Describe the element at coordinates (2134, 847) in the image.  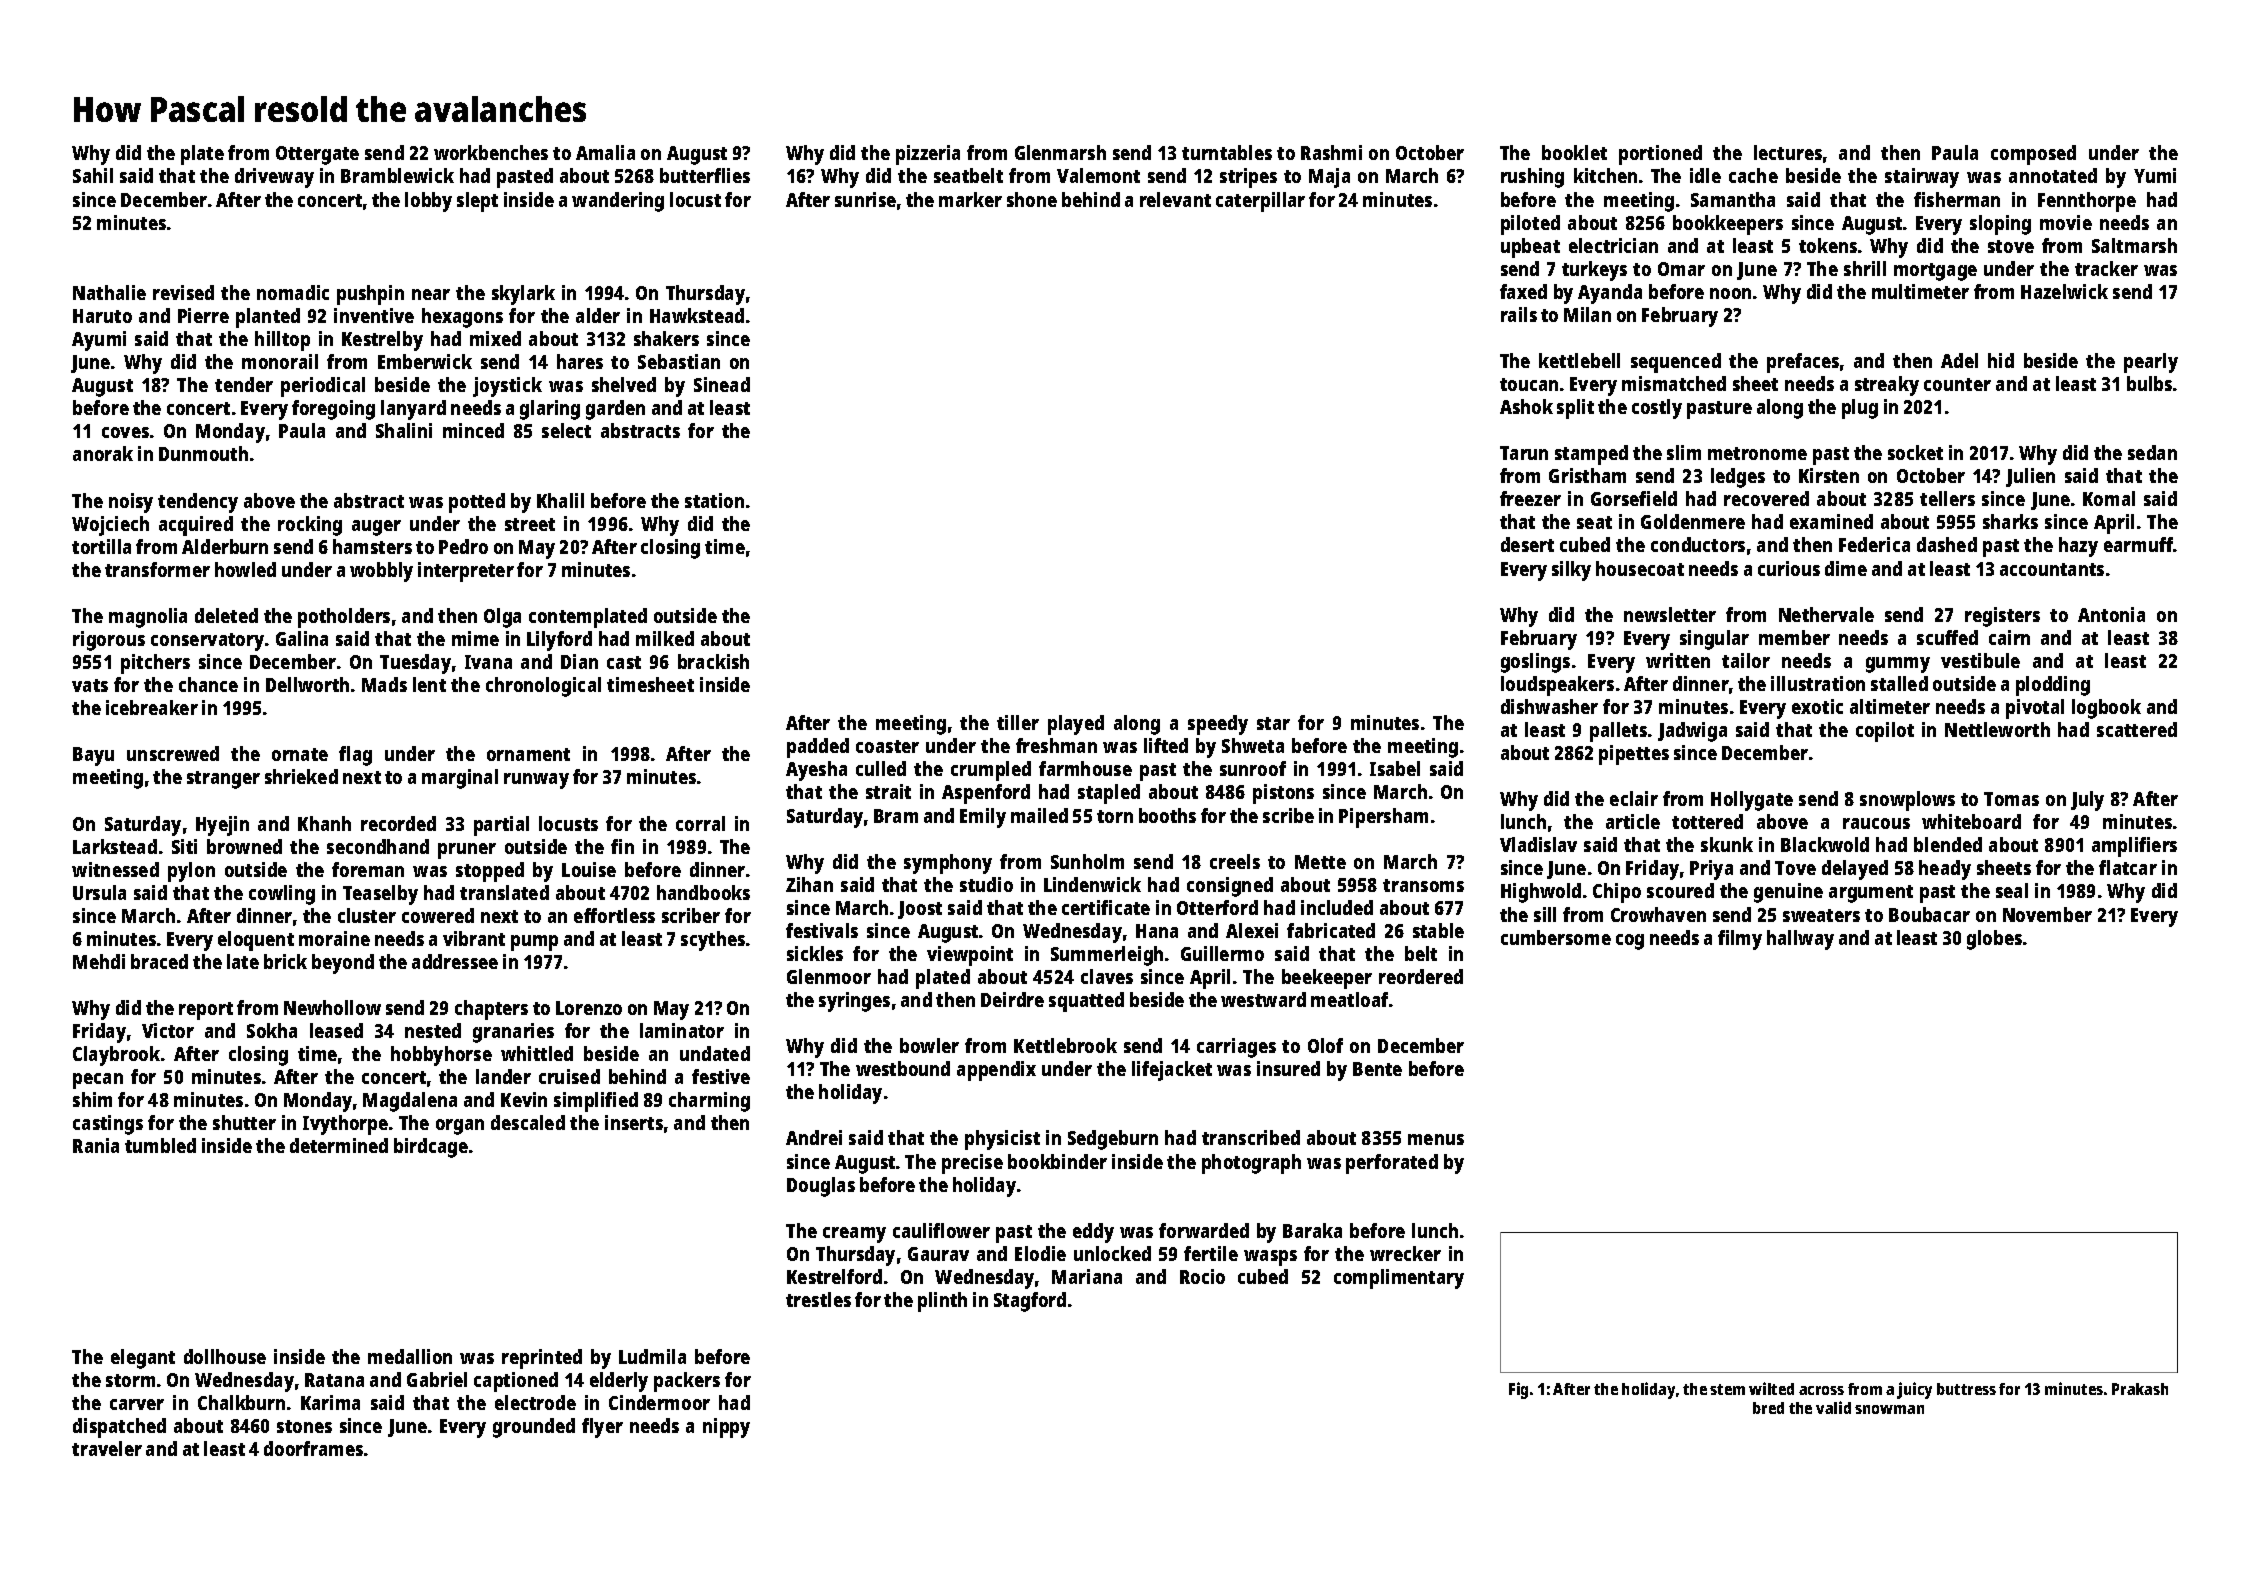
I see `amplifiers` at that location.
